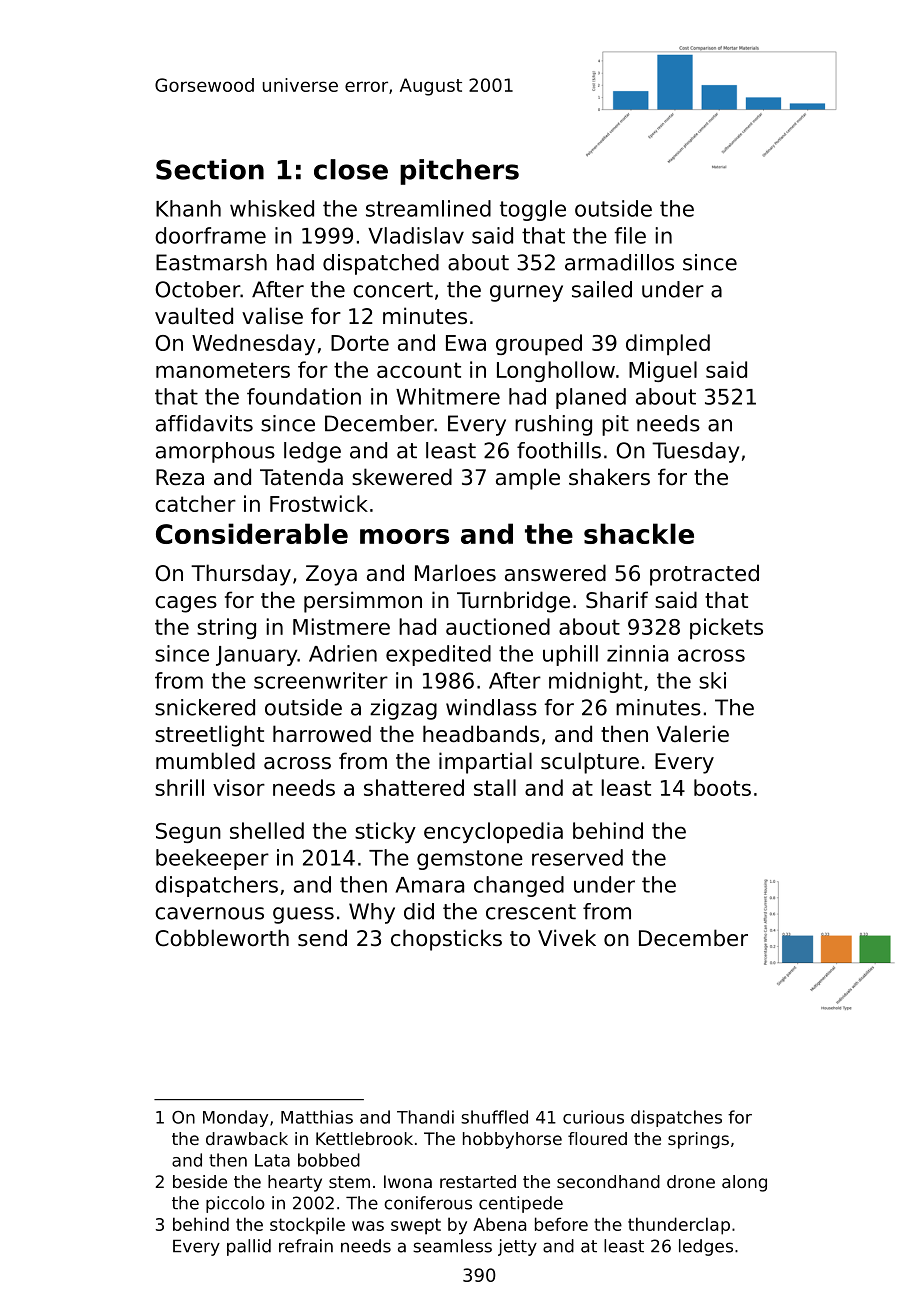 The height and width of the image is (1311, 924). I want to click on Eastmarsh, so click(211, 262).
